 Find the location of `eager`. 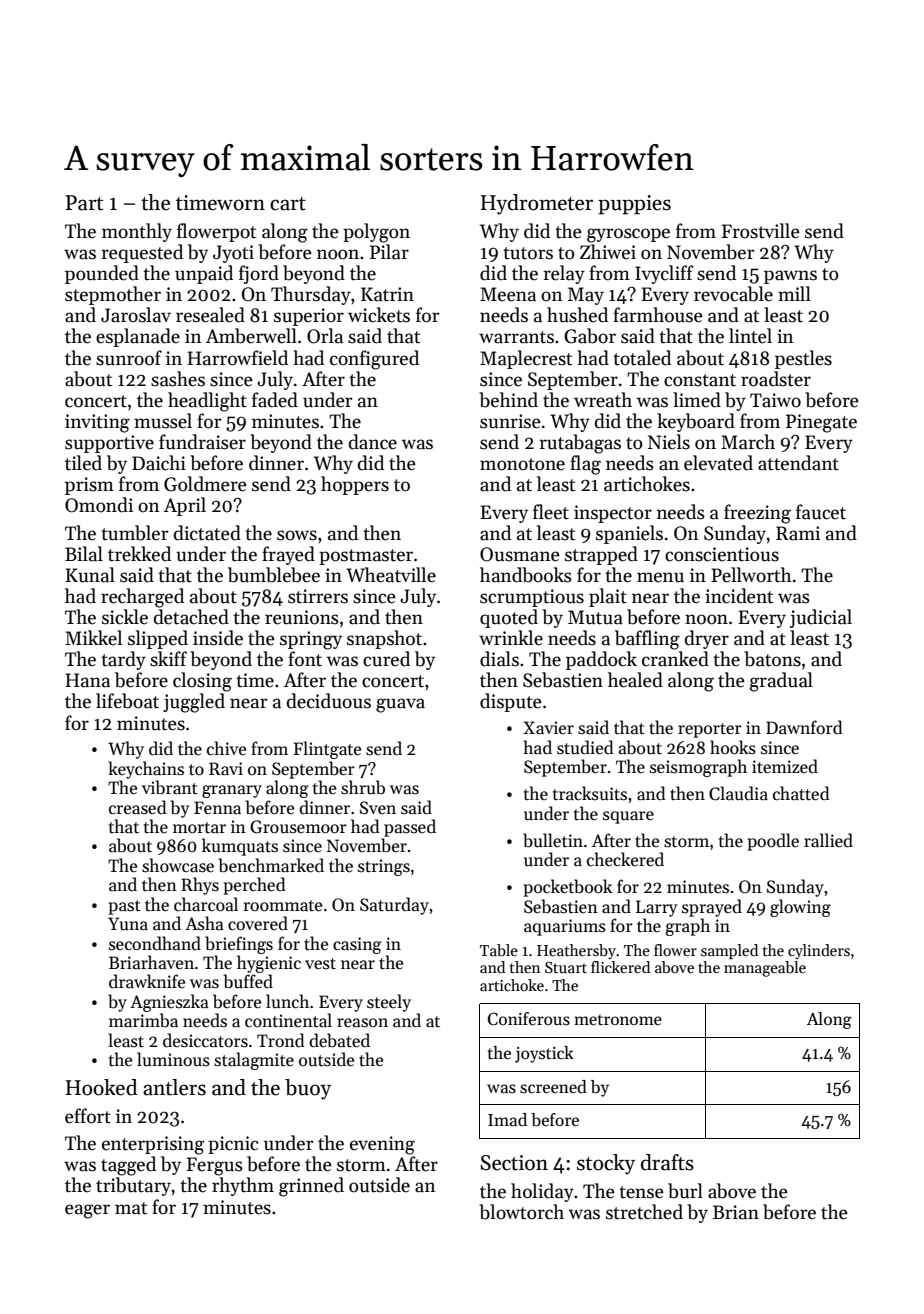

eager is located at coordinates (87, 1211).
